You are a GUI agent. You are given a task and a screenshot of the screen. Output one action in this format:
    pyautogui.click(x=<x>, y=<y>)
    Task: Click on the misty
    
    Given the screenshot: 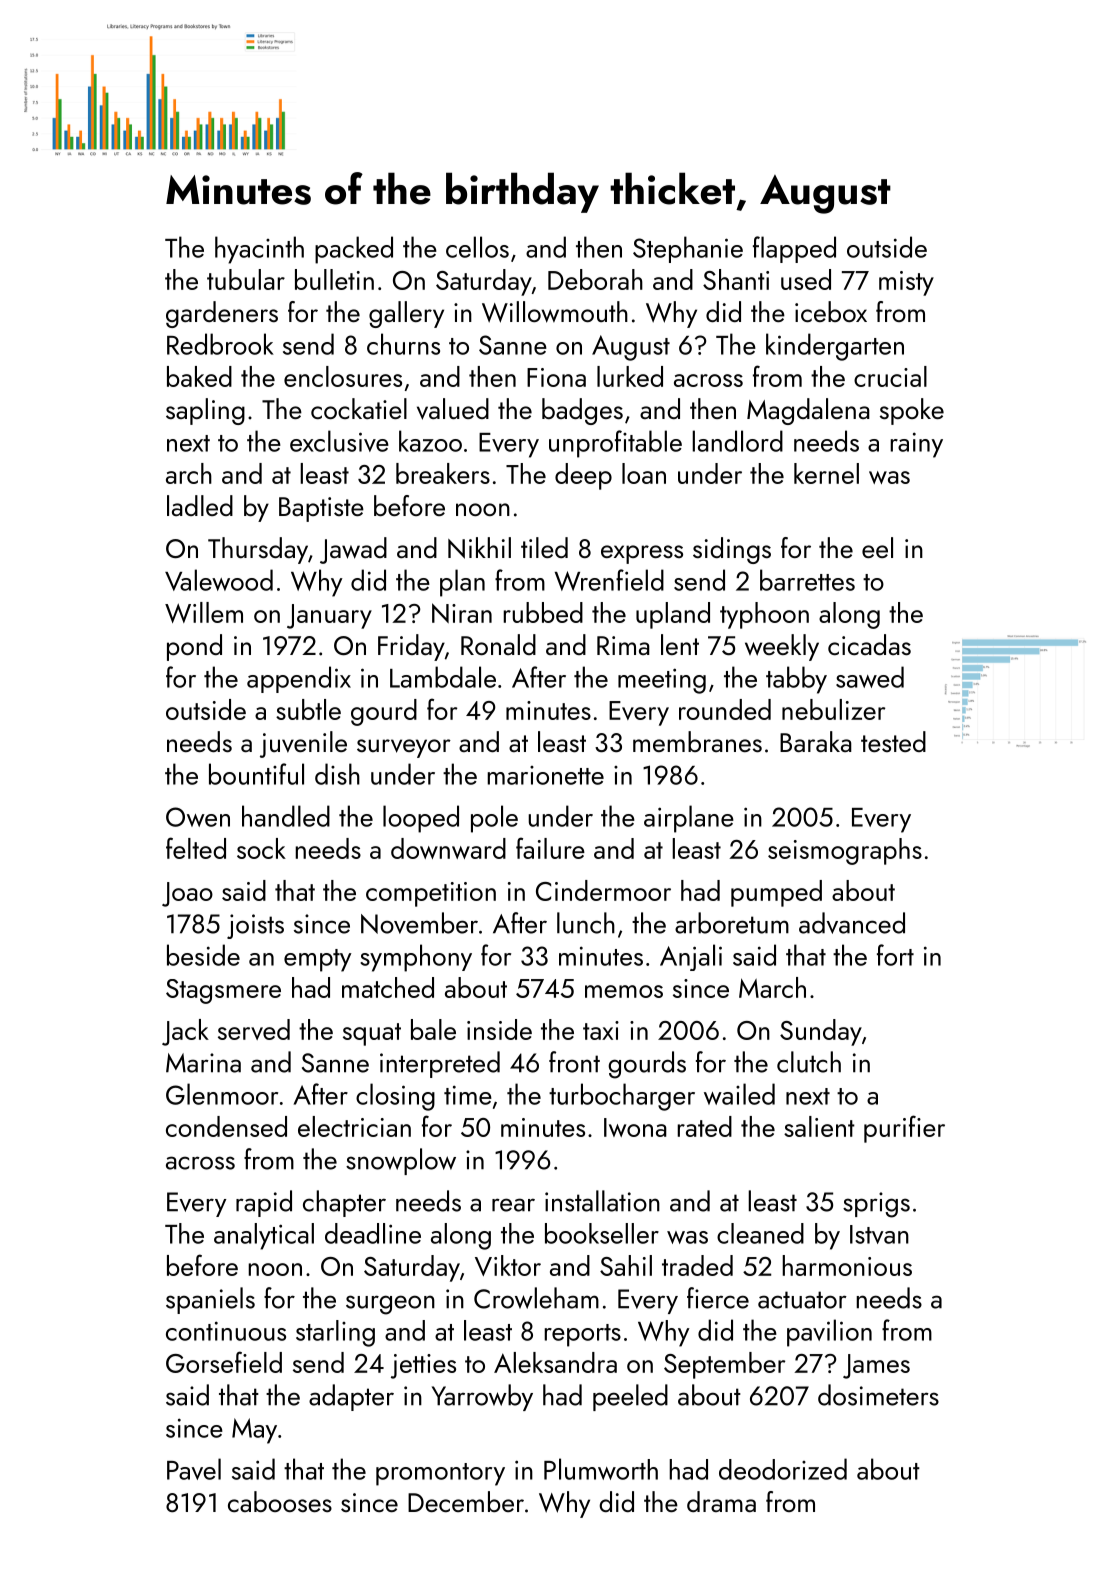 What is the action you would take?
    pyautogui.click(x=906, y=283)
